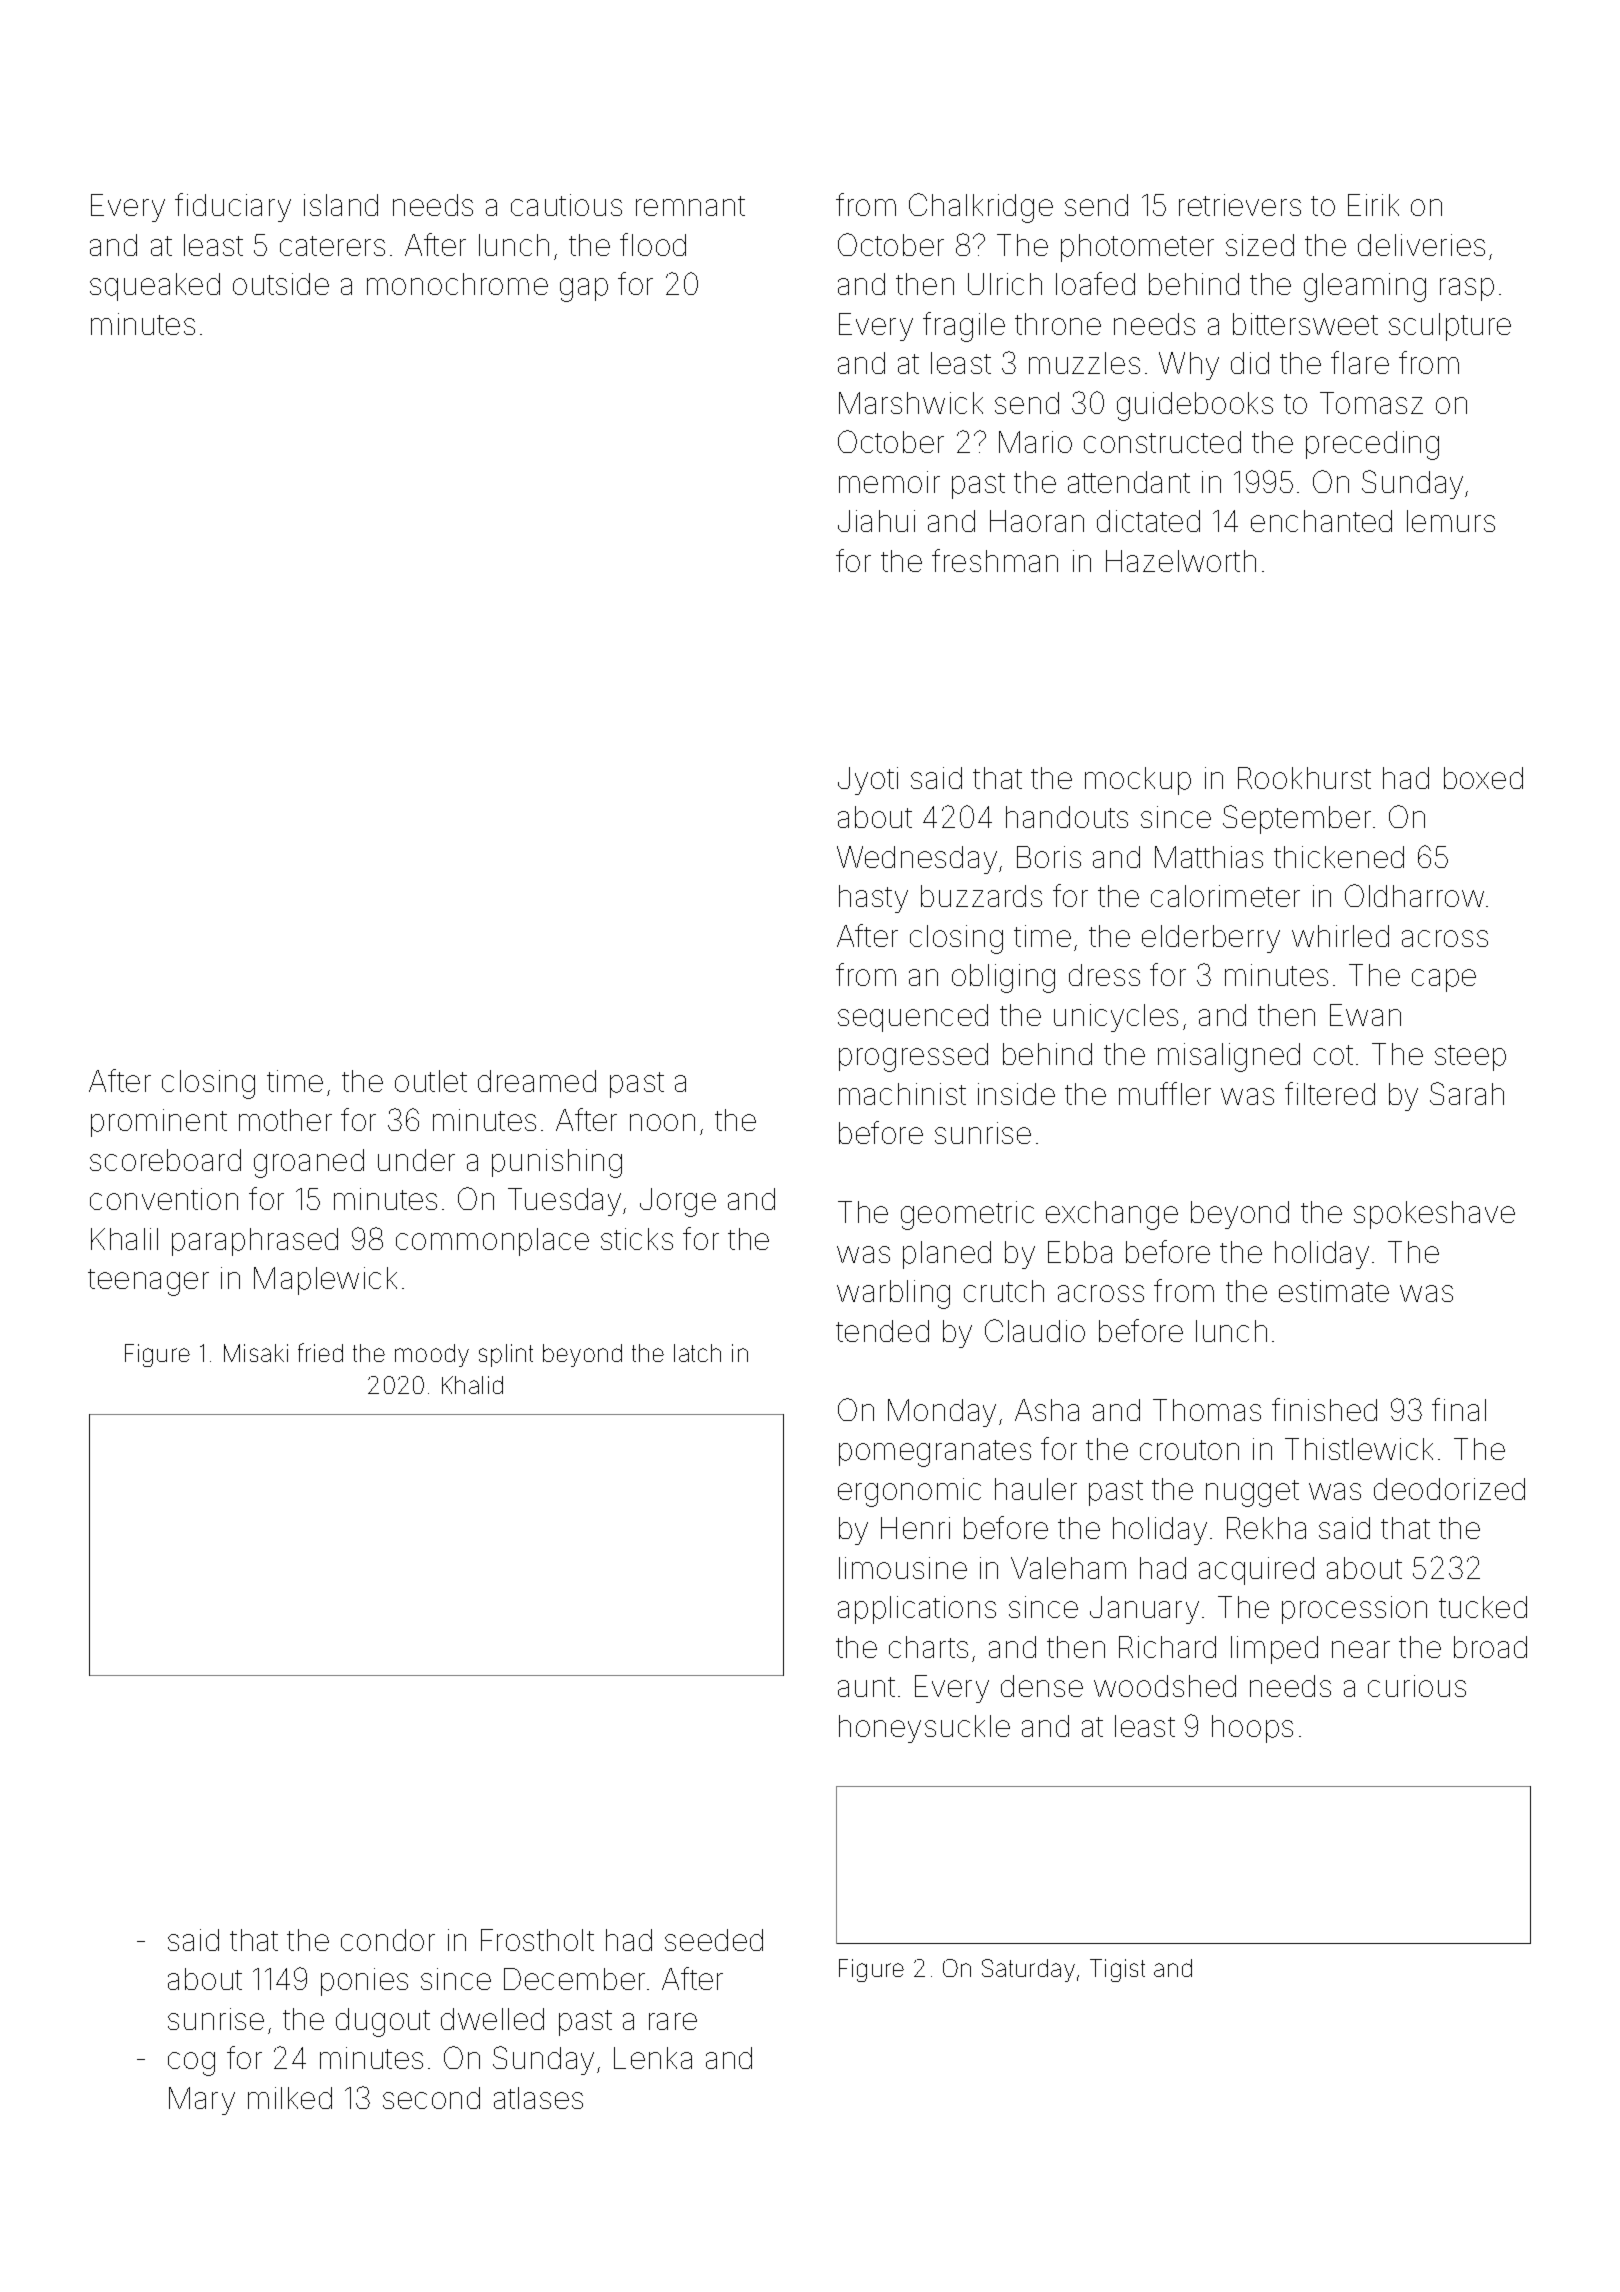 Image resolution: width=1620 pixels, height=2292 pixels. I want to click on Mary, so click(202, 2101).
